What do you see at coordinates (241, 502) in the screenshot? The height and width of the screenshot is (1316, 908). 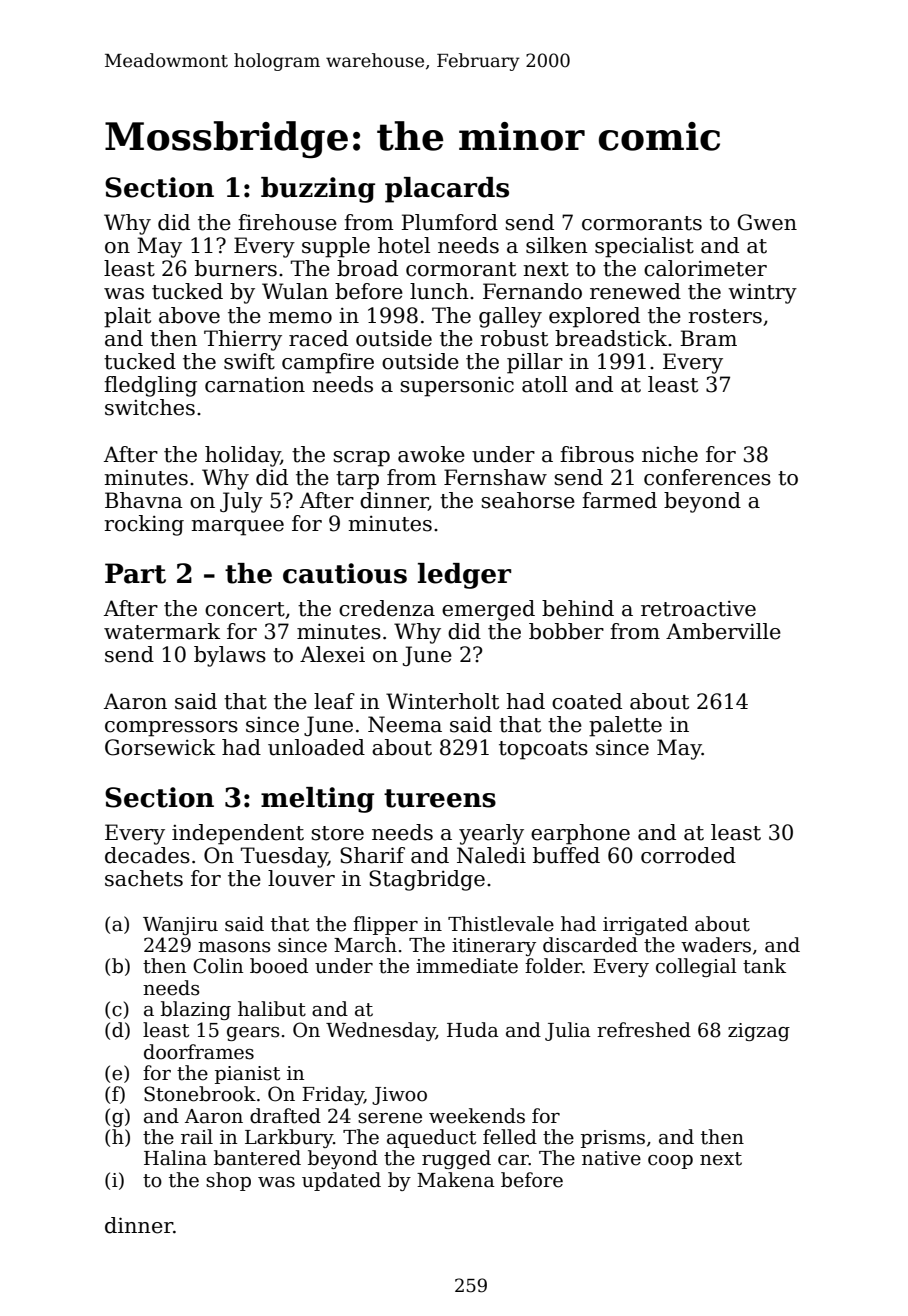 I see `July` at bounding box center [241, 502].
